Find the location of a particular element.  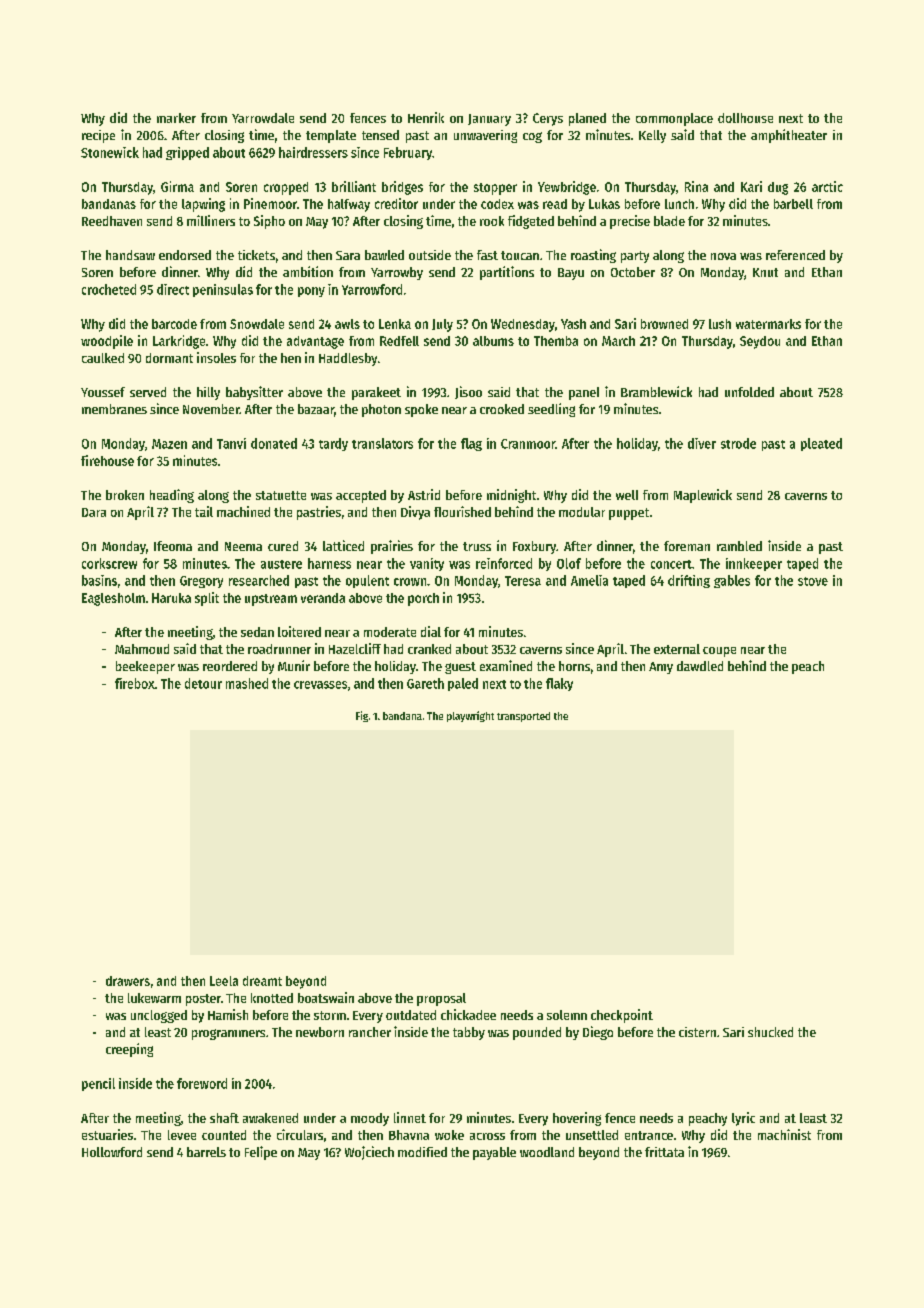

prairies is located at coordinates (392, 547).
